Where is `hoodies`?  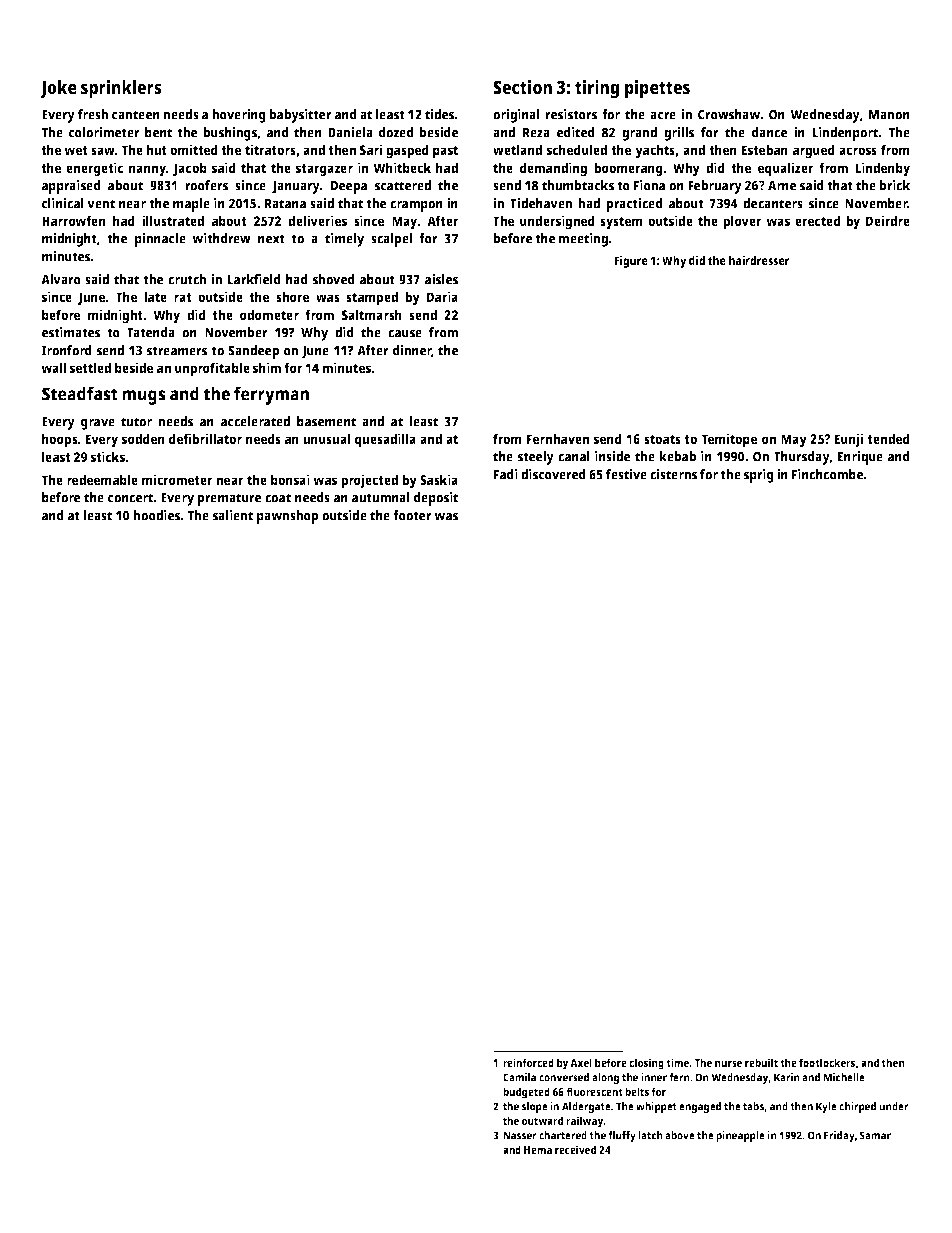 hoodies is located at coordinates (156, 515).
